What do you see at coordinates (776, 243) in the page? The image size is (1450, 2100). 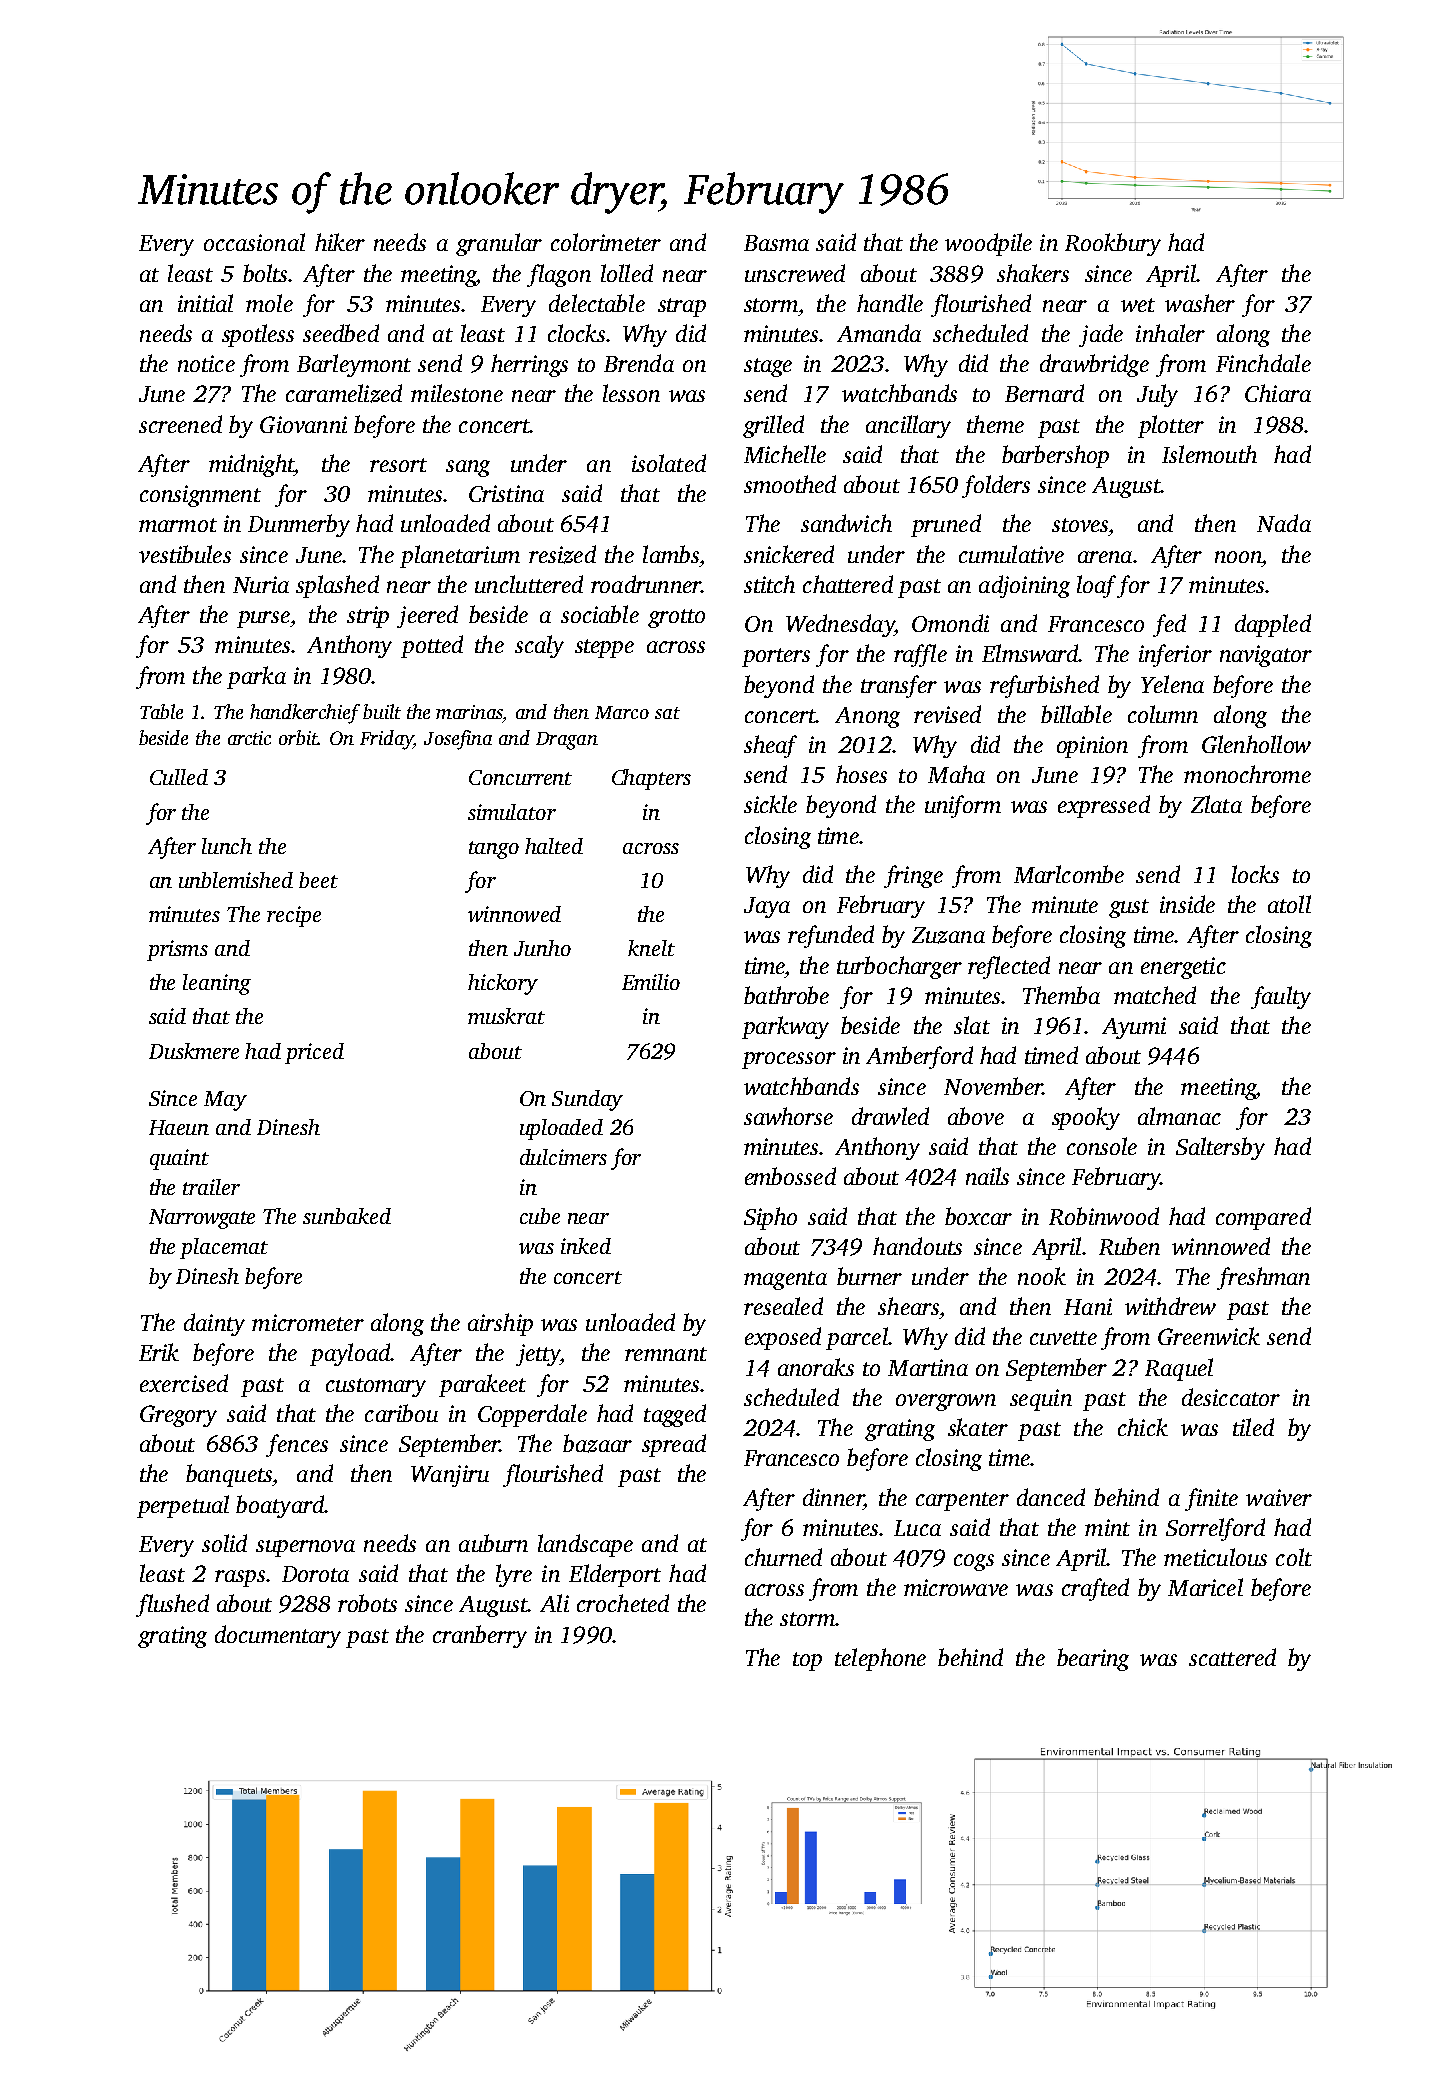 I see `Basma` at bounding box center [776, 243].
